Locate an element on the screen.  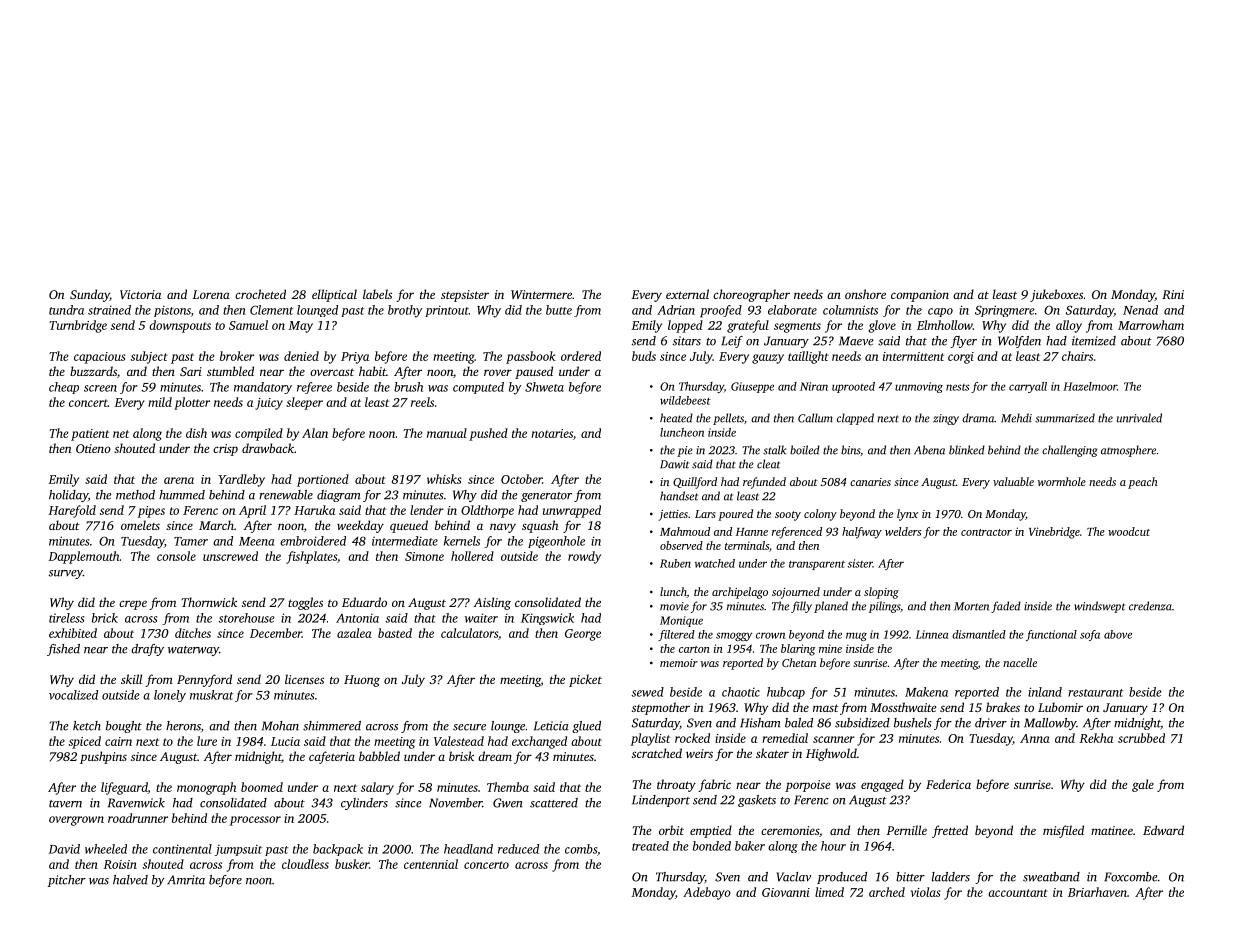
pitcher is located at coordinates (67, 881).
